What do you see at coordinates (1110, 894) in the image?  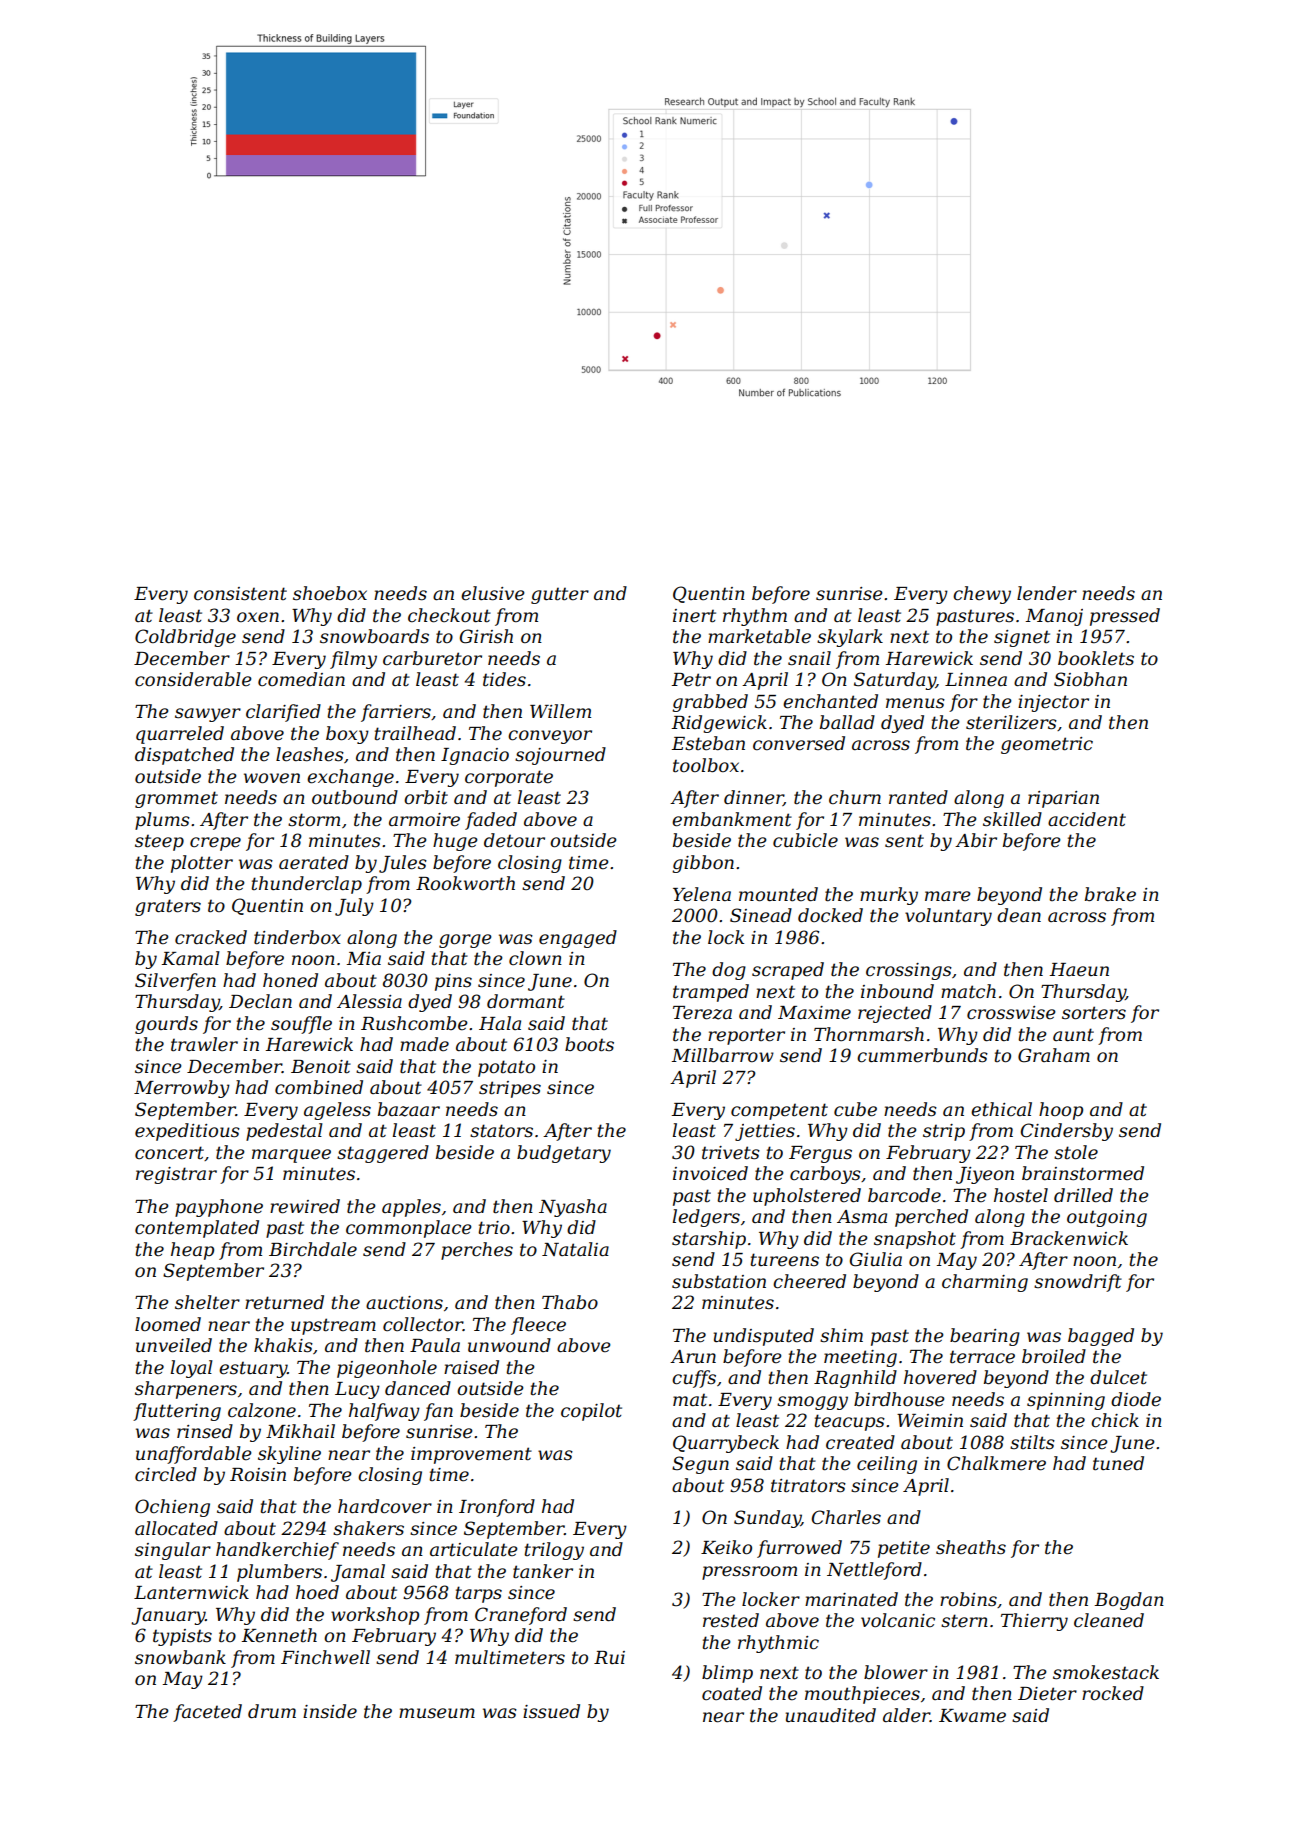 I see `brake` at bounding box center [1110, 894].
